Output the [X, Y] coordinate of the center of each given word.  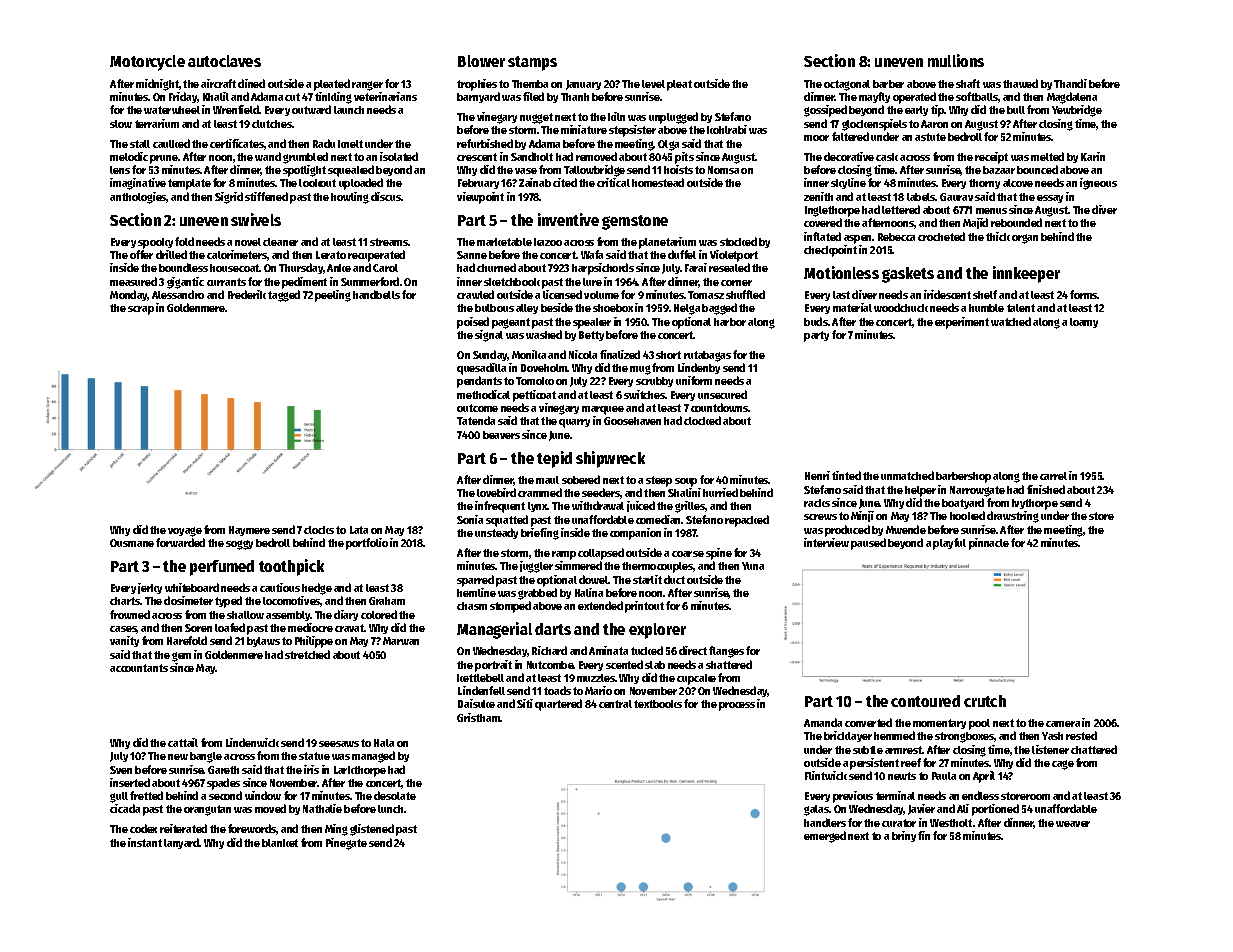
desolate [395, 795]
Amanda [823, 722]
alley [527, 309]
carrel [1053, 476]
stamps [532, 63]
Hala [384, 743]
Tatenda [476, 420]
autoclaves [224, 61]
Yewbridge [1077, 111]
